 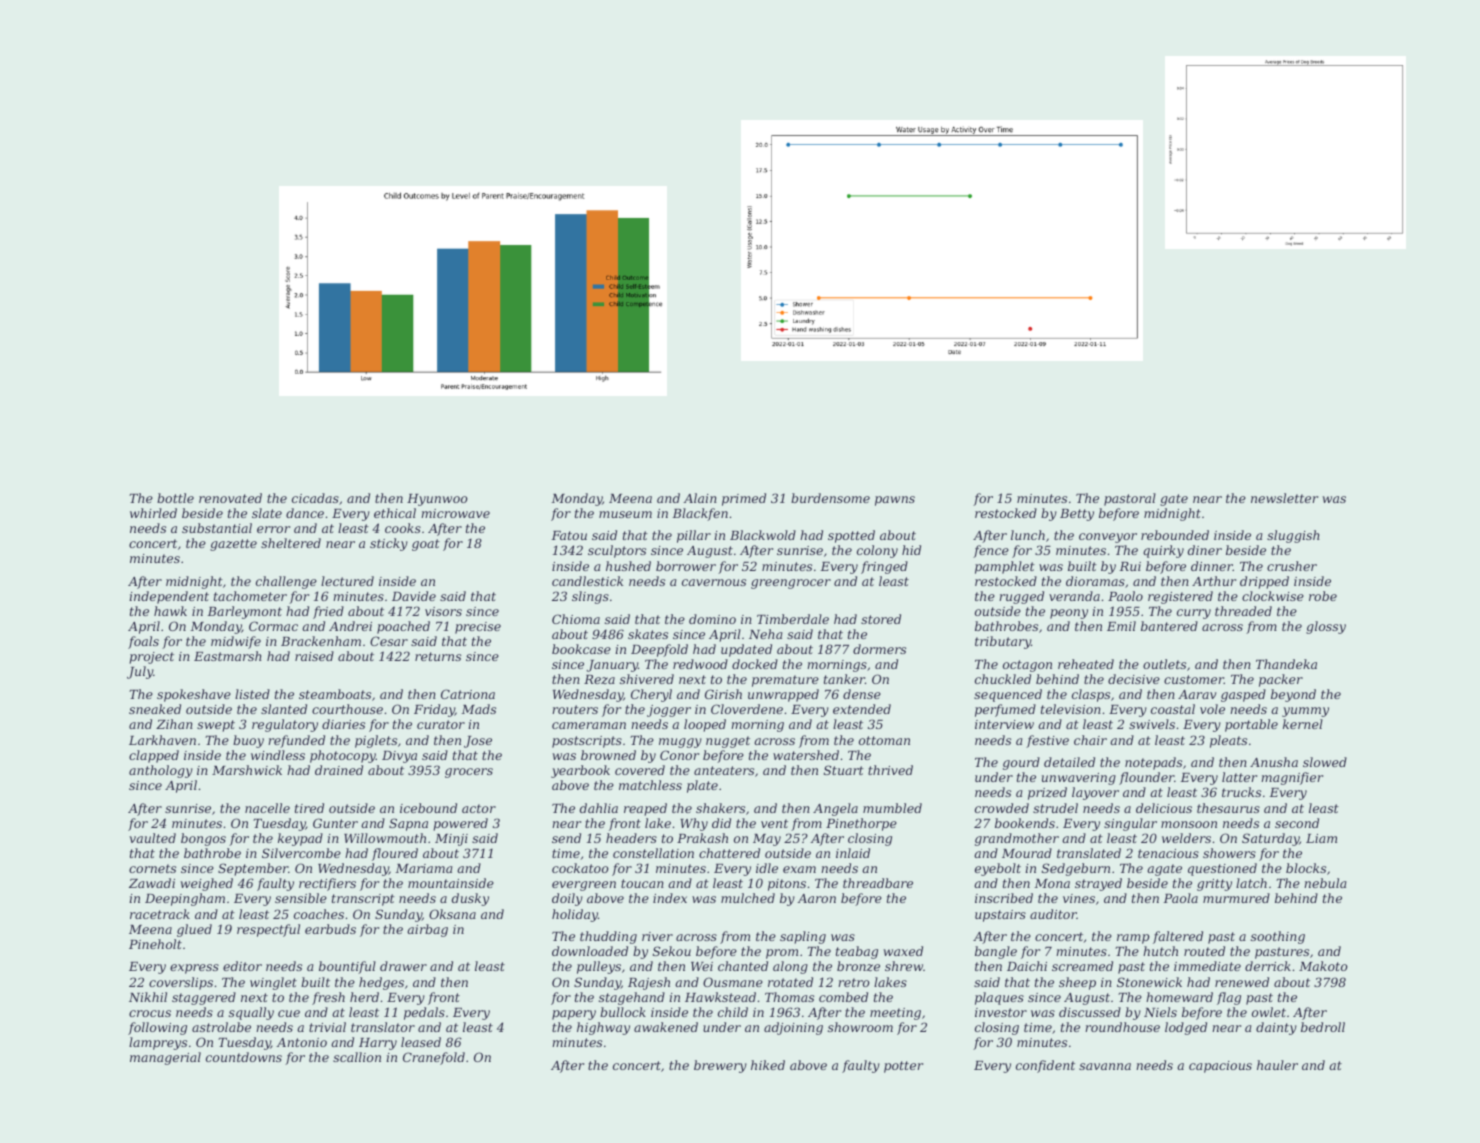 I want to click on curry, so click(x=1194, y=614).
